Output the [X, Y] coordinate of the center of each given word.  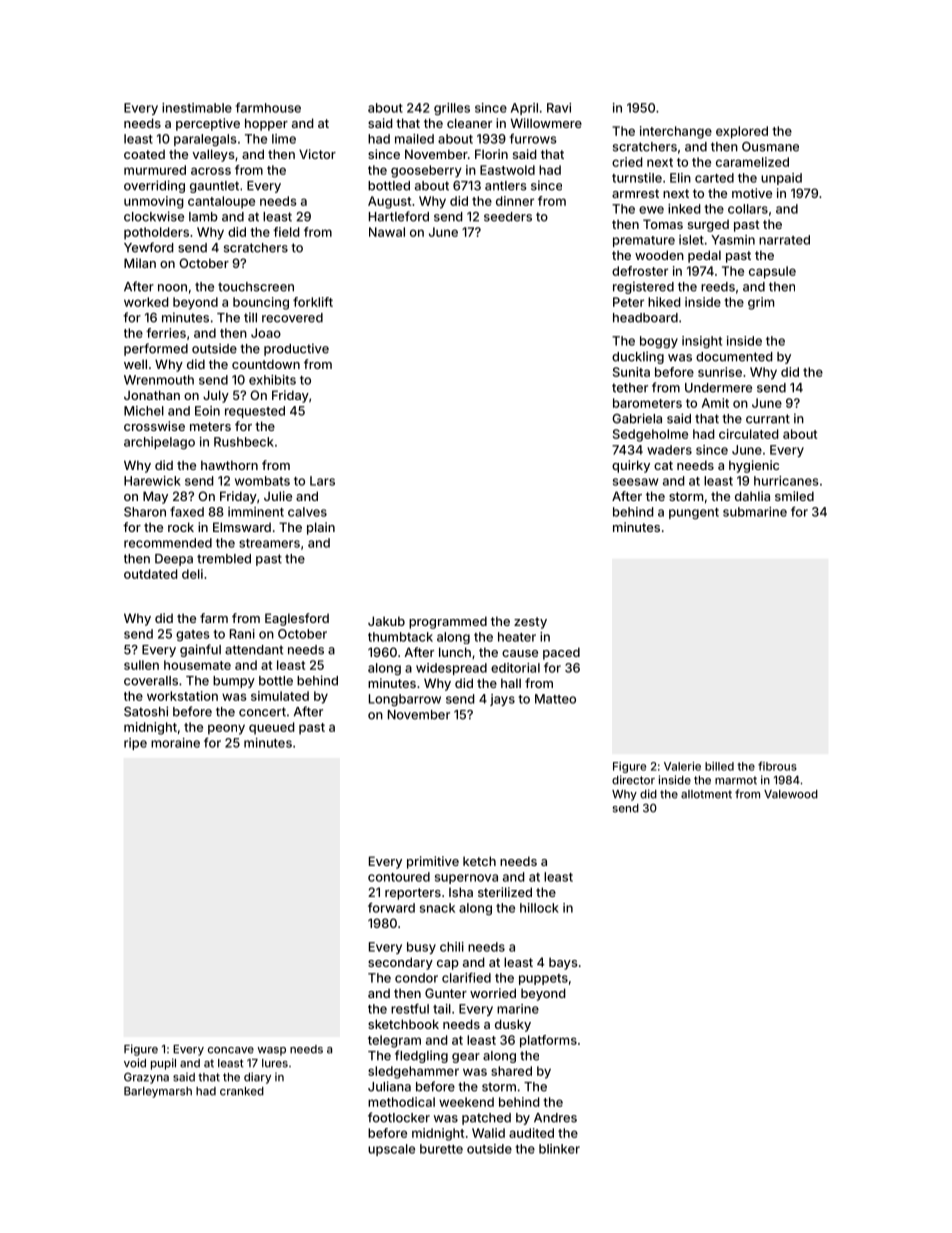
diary [257, 1078]
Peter [628, 302]
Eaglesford [297, 619]
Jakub [386, 621]
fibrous [777, 766]
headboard [645, 318]
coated [144, 154]
